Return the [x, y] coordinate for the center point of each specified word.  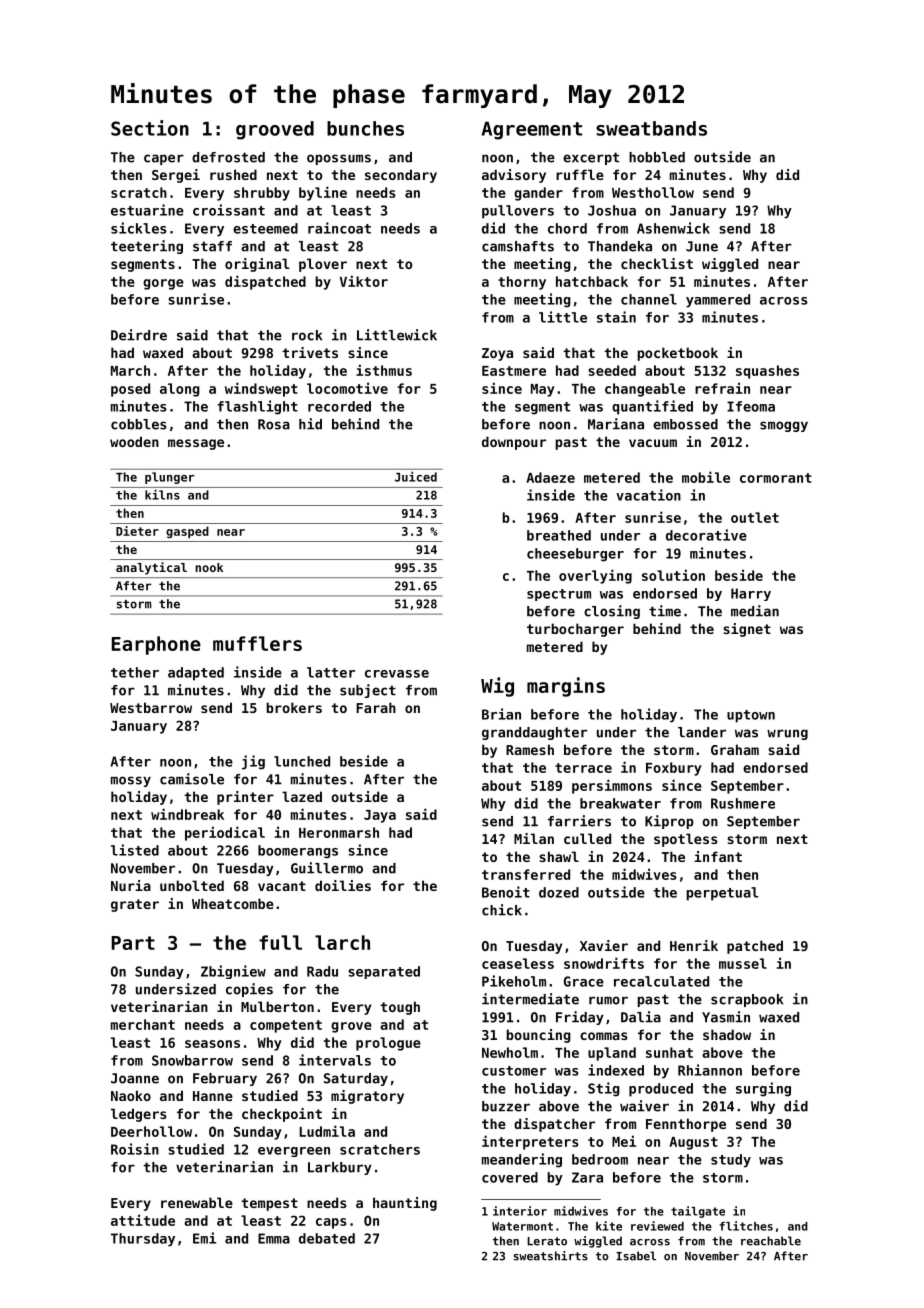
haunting [405, 1204]
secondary [401, 176]
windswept [261, 389]
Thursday [143, 1240]
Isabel [636, 1256]
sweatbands [651, 128]
